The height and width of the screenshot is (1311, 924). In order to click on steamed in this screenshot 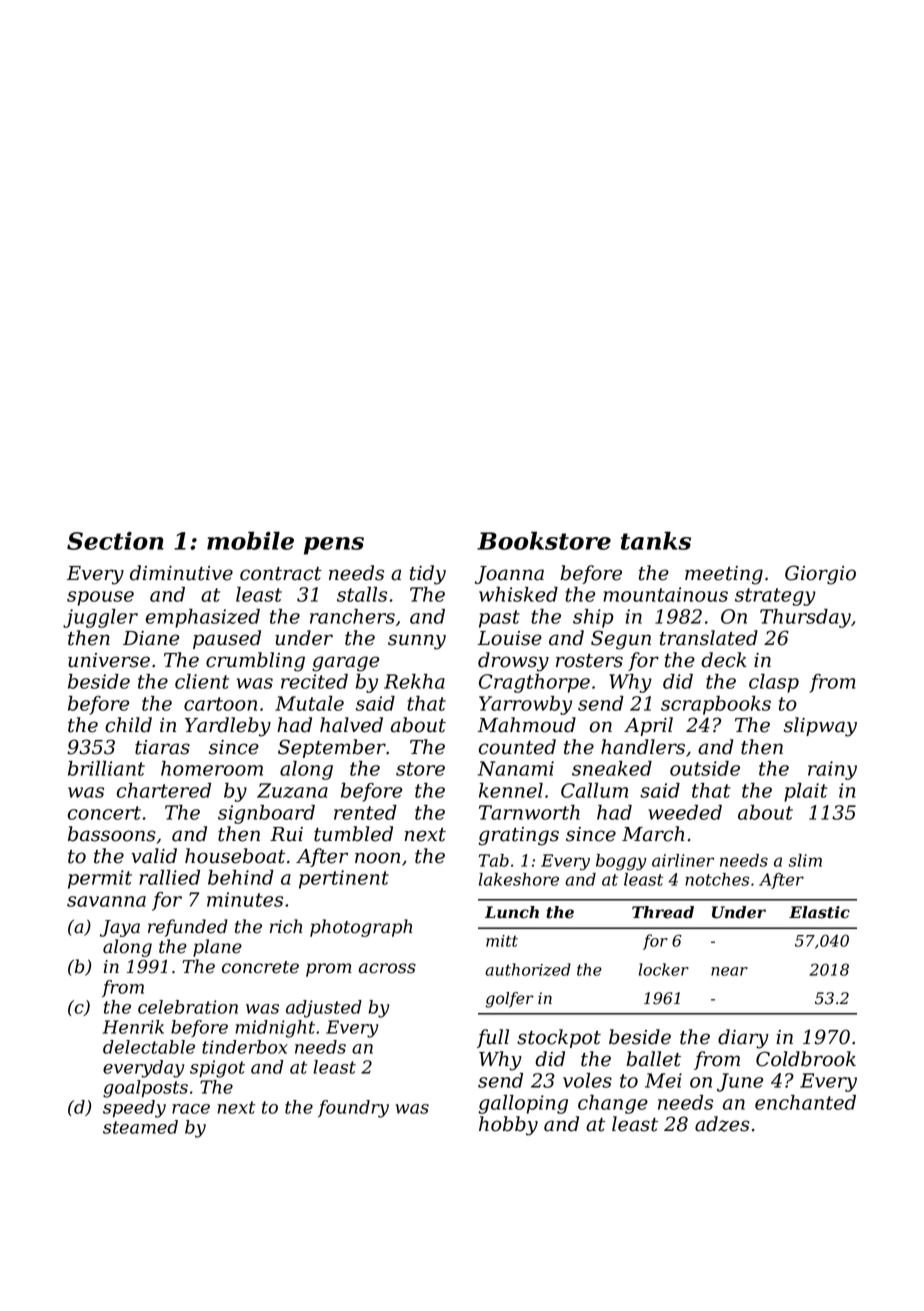, I will do `click(140, 1127)`.
